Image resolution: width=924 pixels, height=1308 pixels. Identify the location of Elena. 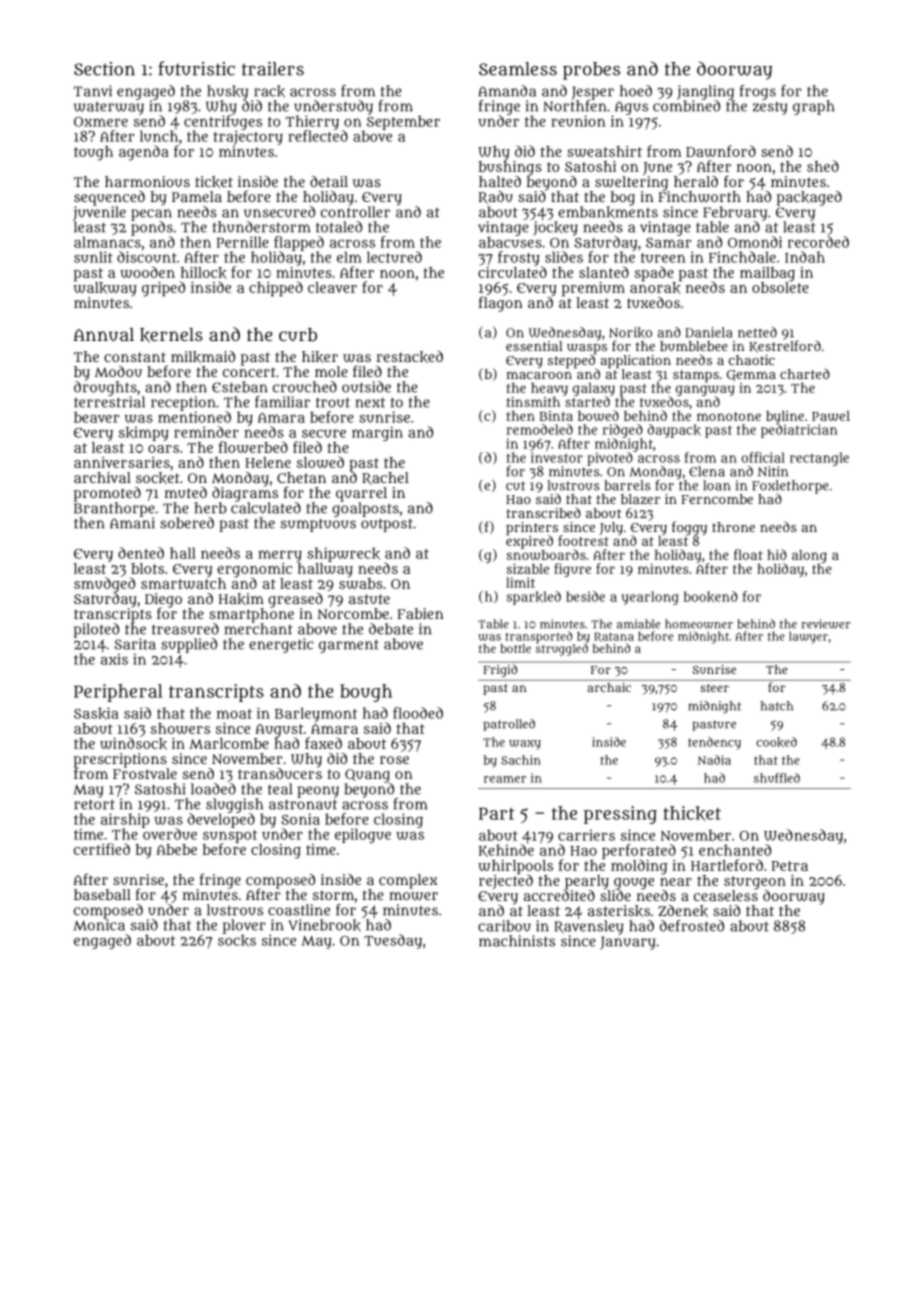
(707, 471).
